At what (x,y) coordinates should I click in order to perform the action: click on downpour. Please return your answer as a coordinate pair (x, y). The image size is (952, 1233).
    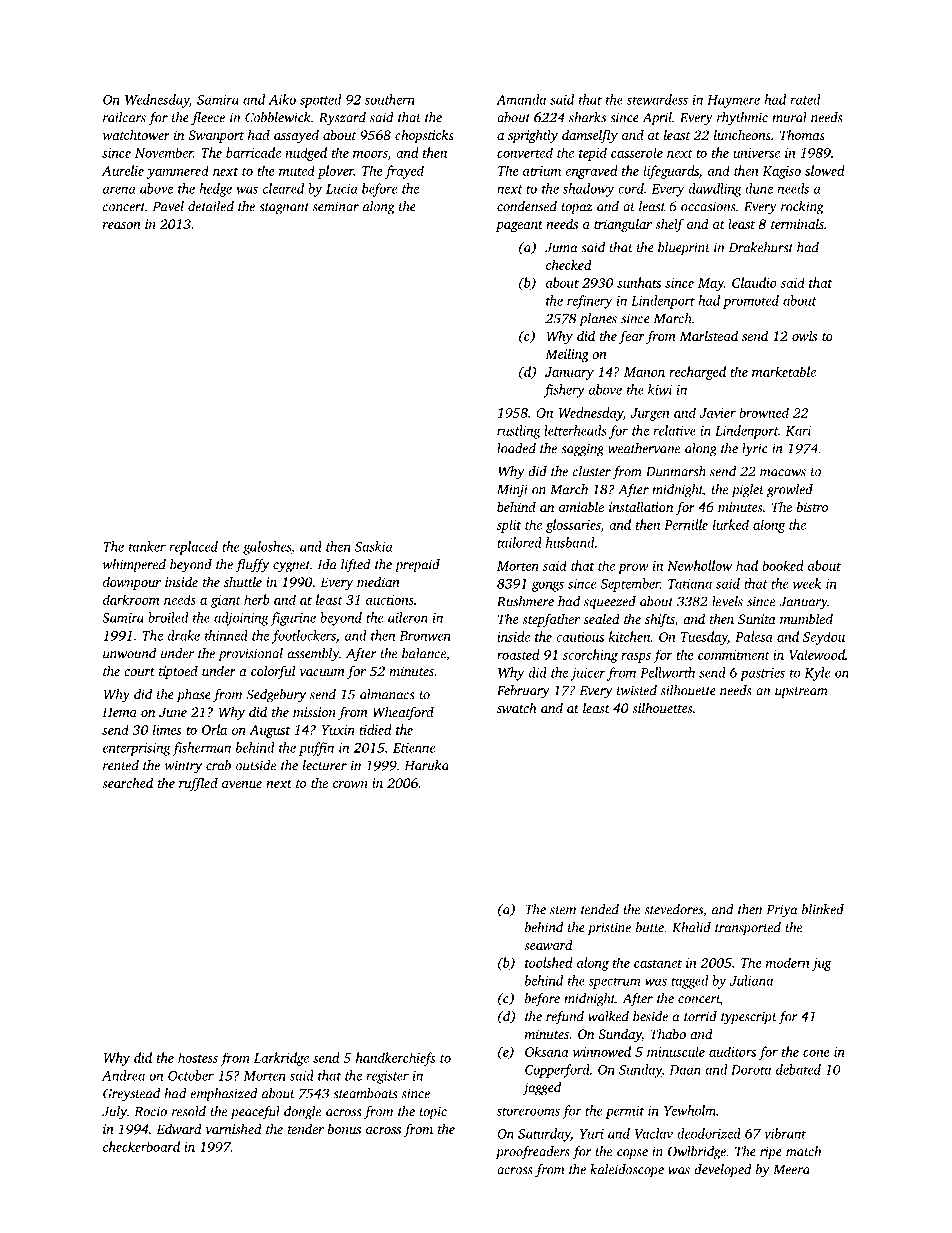
    Looking at the image, I should click on (132, 583).
